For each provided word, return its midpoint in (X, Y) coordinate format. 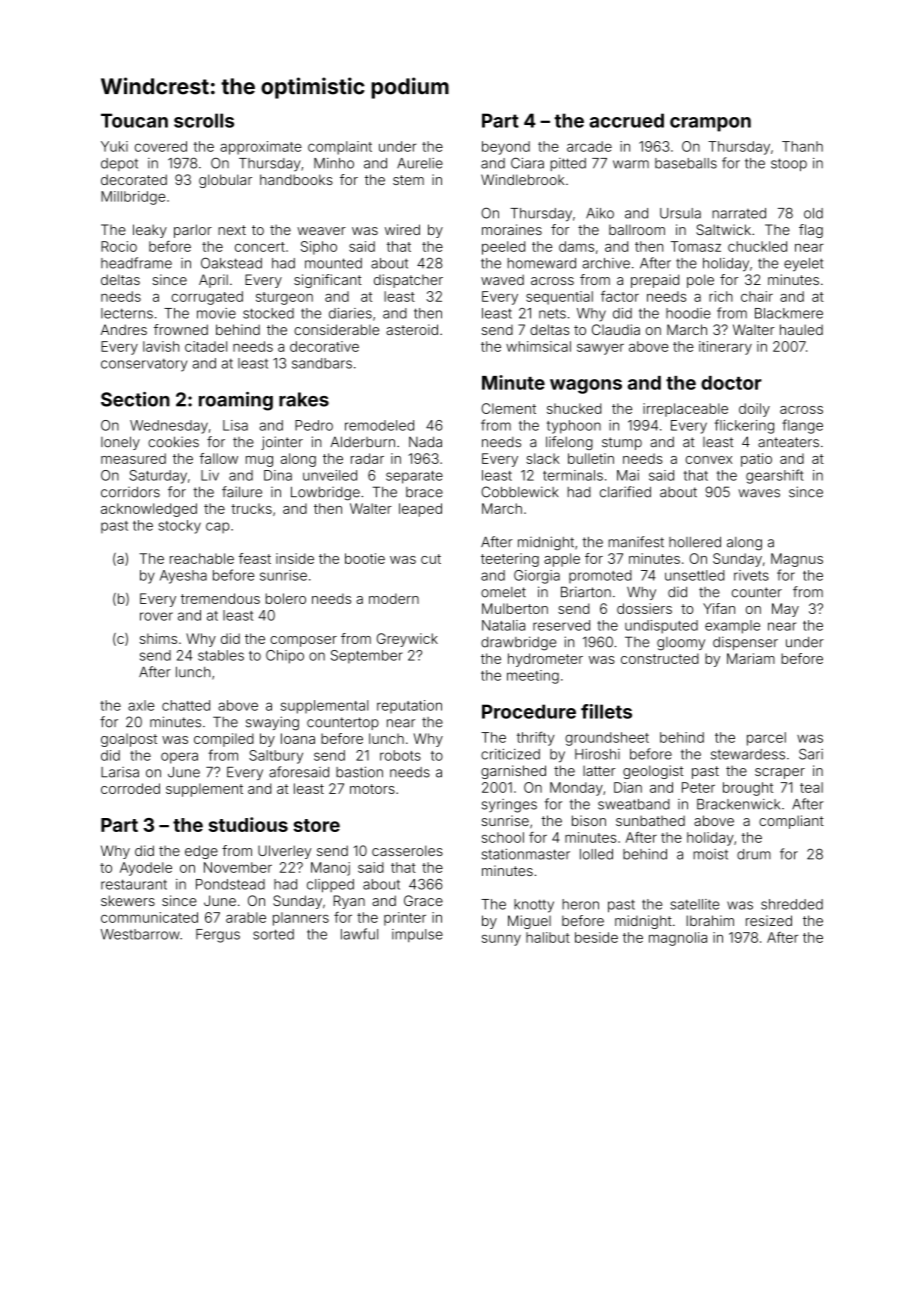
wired (402, 229)
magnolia (678, 939)
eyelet (803, 265)
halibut (548, 937)
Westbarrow (140, 934)
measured (133, 458)
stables (221, 655)
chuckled (757, 246)
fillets (606, 711)
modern (394, 598)
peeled (503, 248)
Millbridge (133, 198)
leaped (420, 510)
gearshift (775, 476)
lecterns (127, 313)
